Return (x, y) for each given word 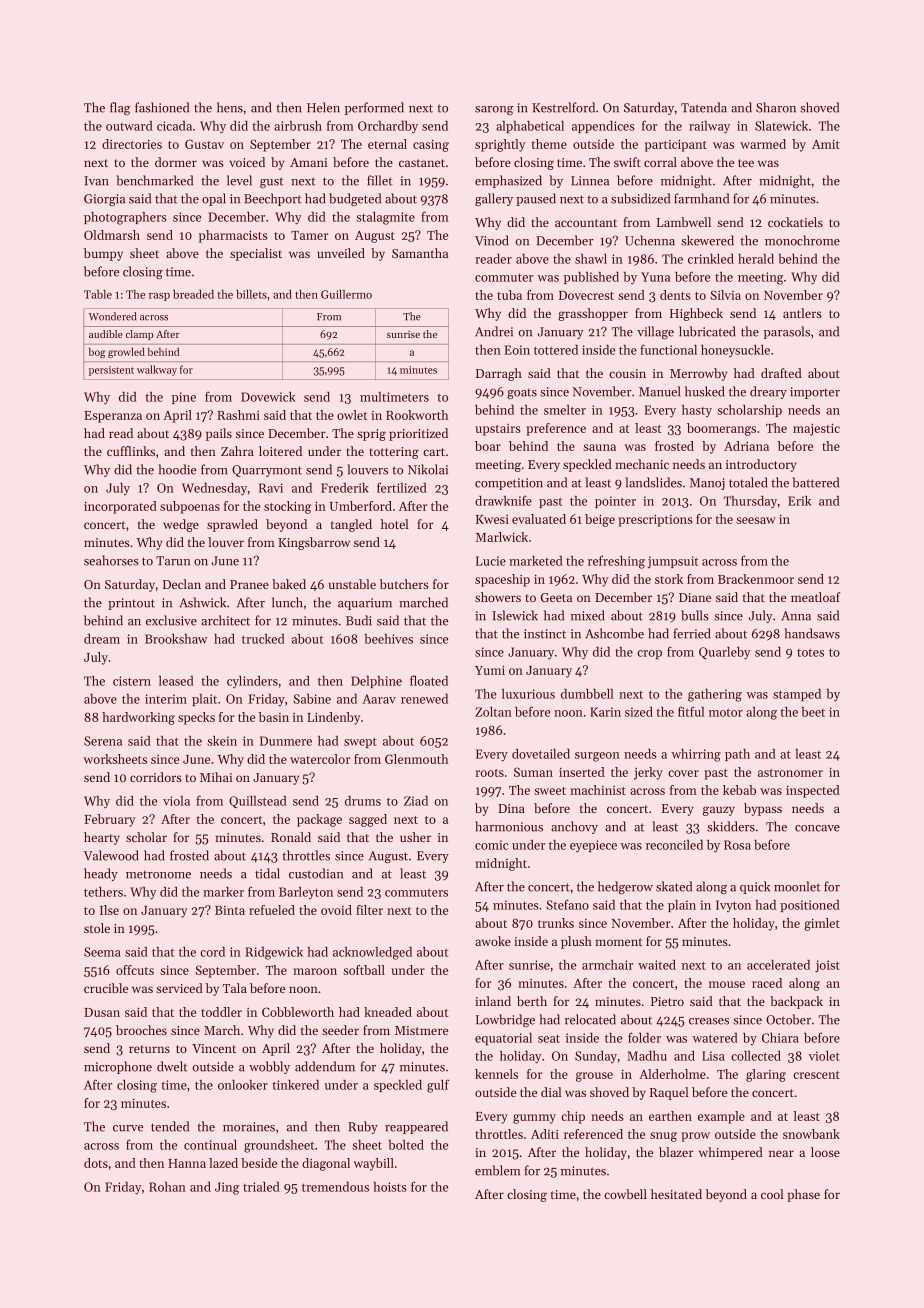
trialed (261, 1187)
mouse (727, 984)
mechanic (642, 464)
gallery (494, 199)
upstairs (497, 430)
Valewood (111, 855)
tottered (556, 350)
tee (746, 163)
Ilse (109, 910)
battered (815, 482)
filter (369, 910)
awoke (493, 941)
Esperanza (113, 417)
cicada (174, 126)
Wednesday (214, 489)
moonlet (797, 886)
